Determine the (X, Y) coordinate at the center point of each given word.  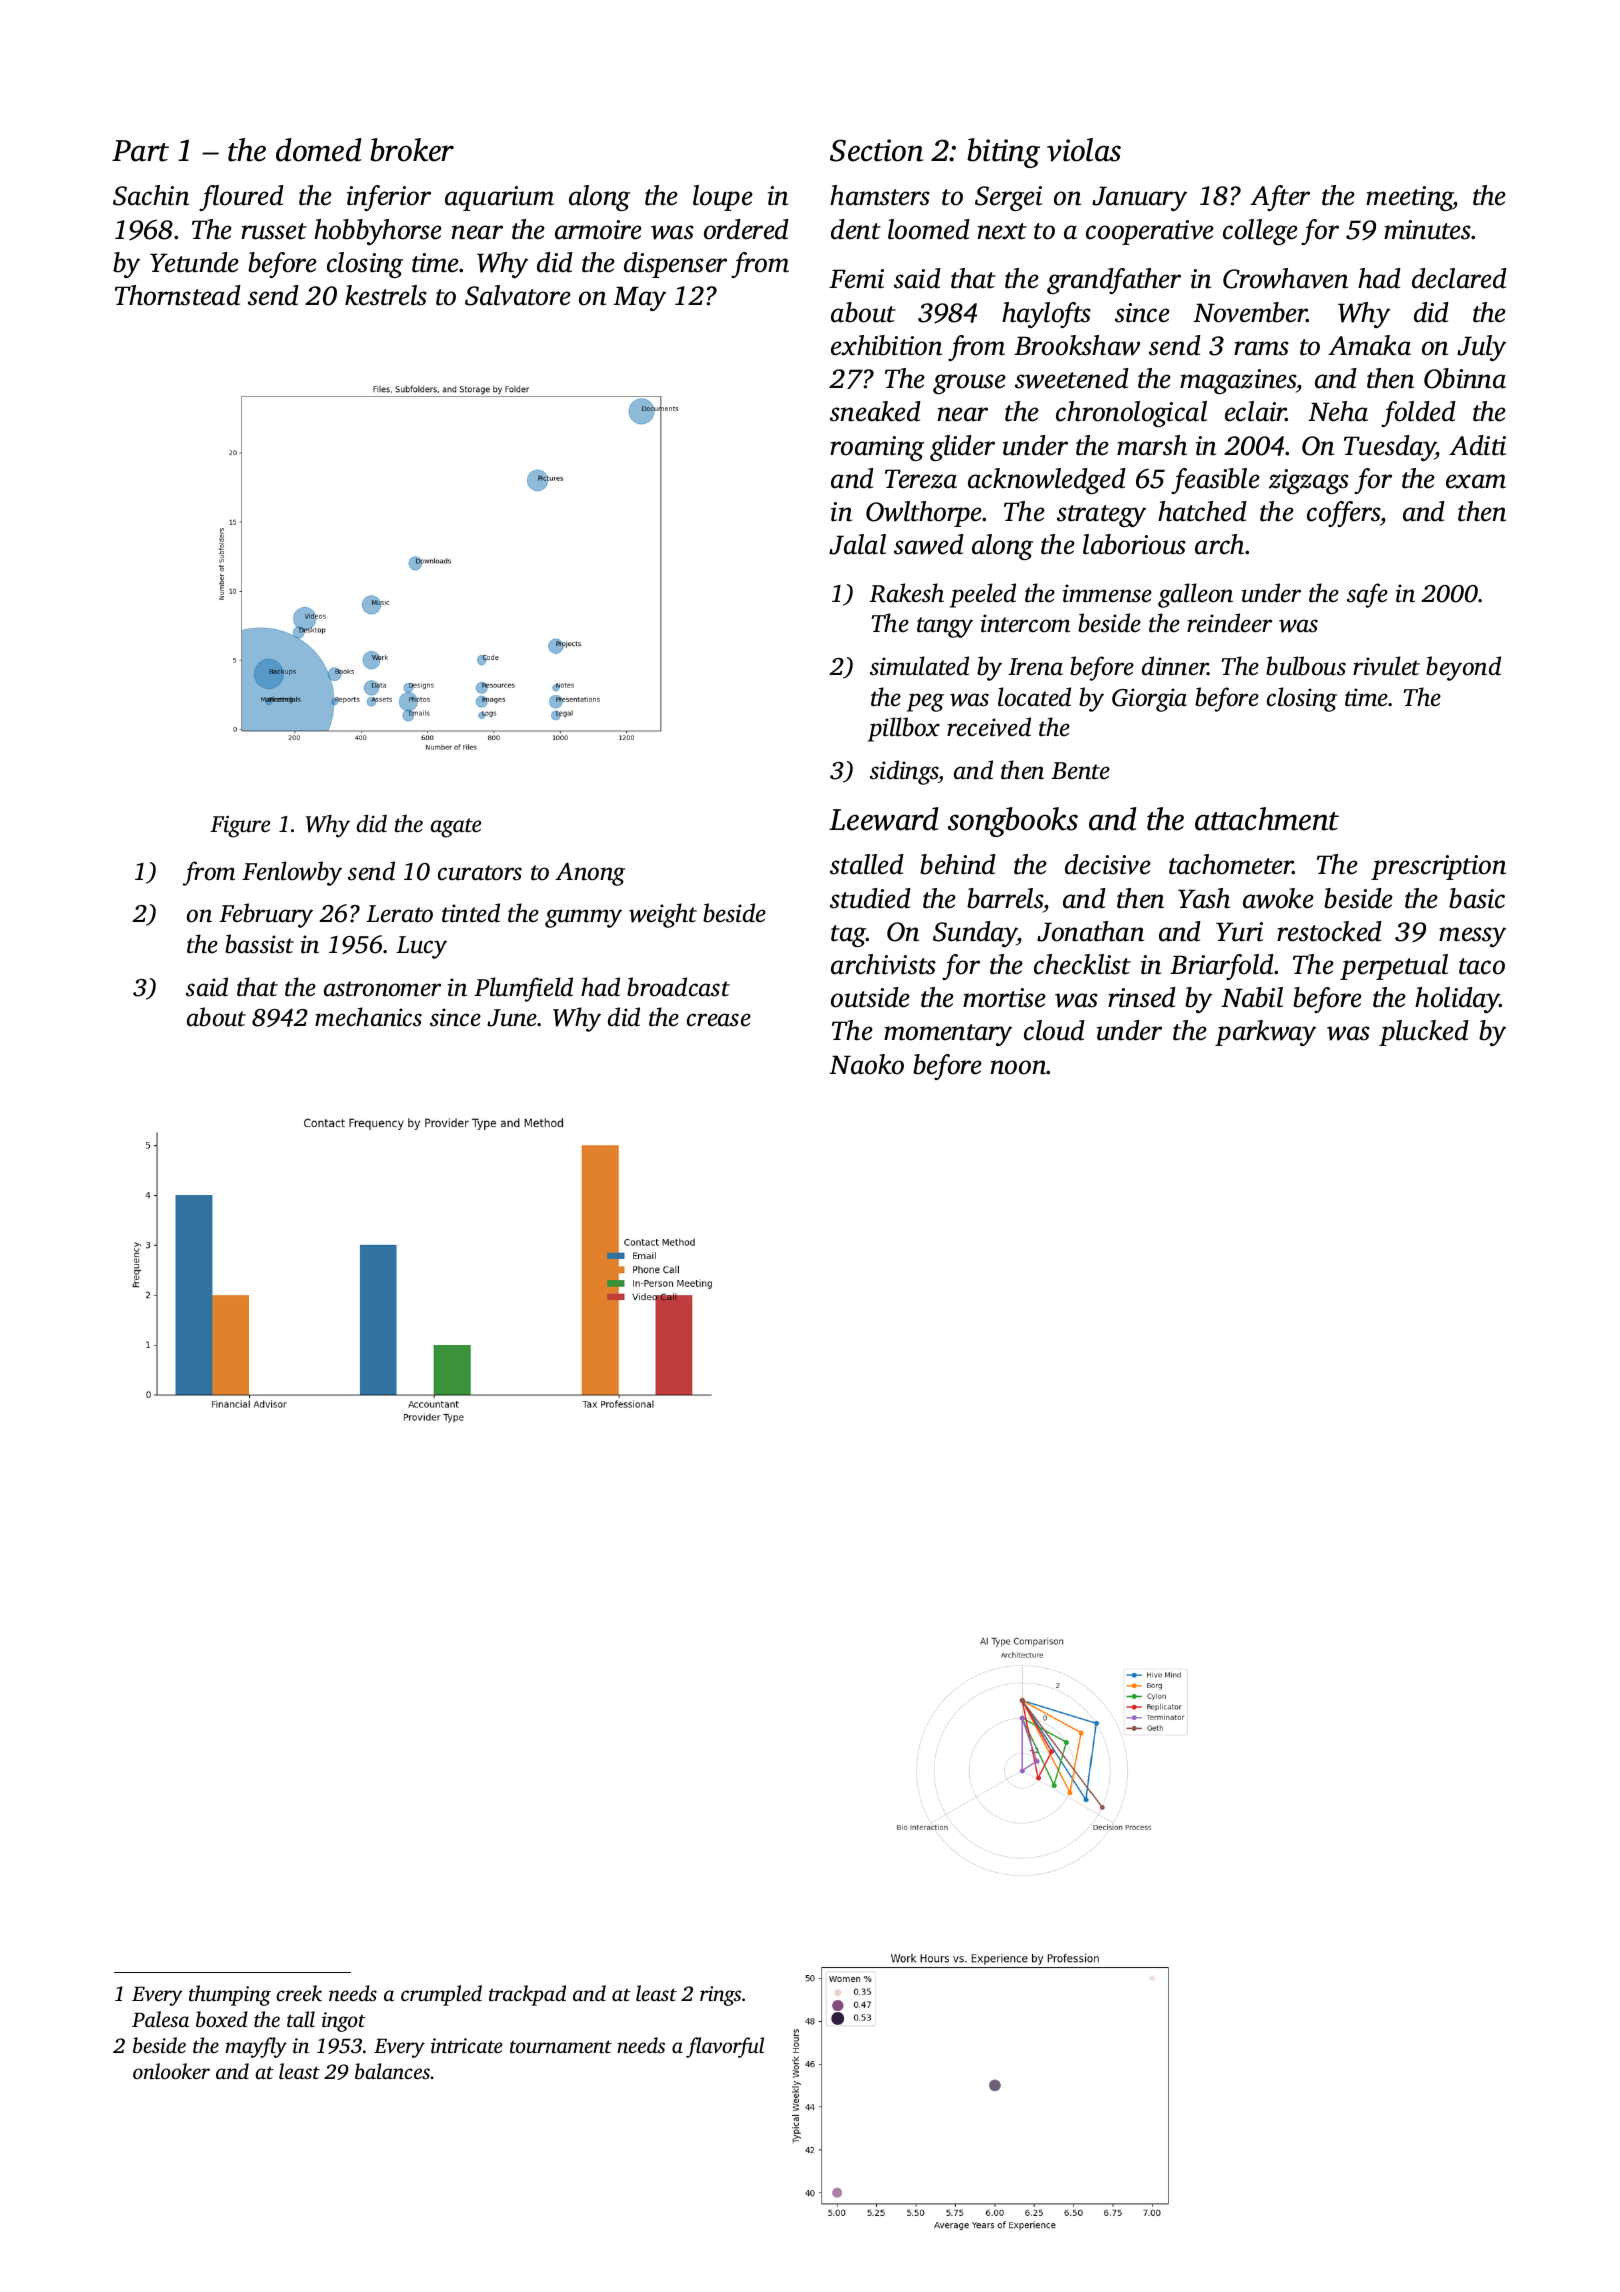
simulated (919, 666)
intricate (467, 2045)
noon (1018, 1067)
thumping (230, 1995)
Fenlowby (292, 873)
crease (719, 1020)
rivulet (1386, 666)
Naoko (866, 1064)
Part (140, 151)
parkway (1265, 1033)
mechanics (368, 1017)
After (1280, 198)
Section (876, 150)
